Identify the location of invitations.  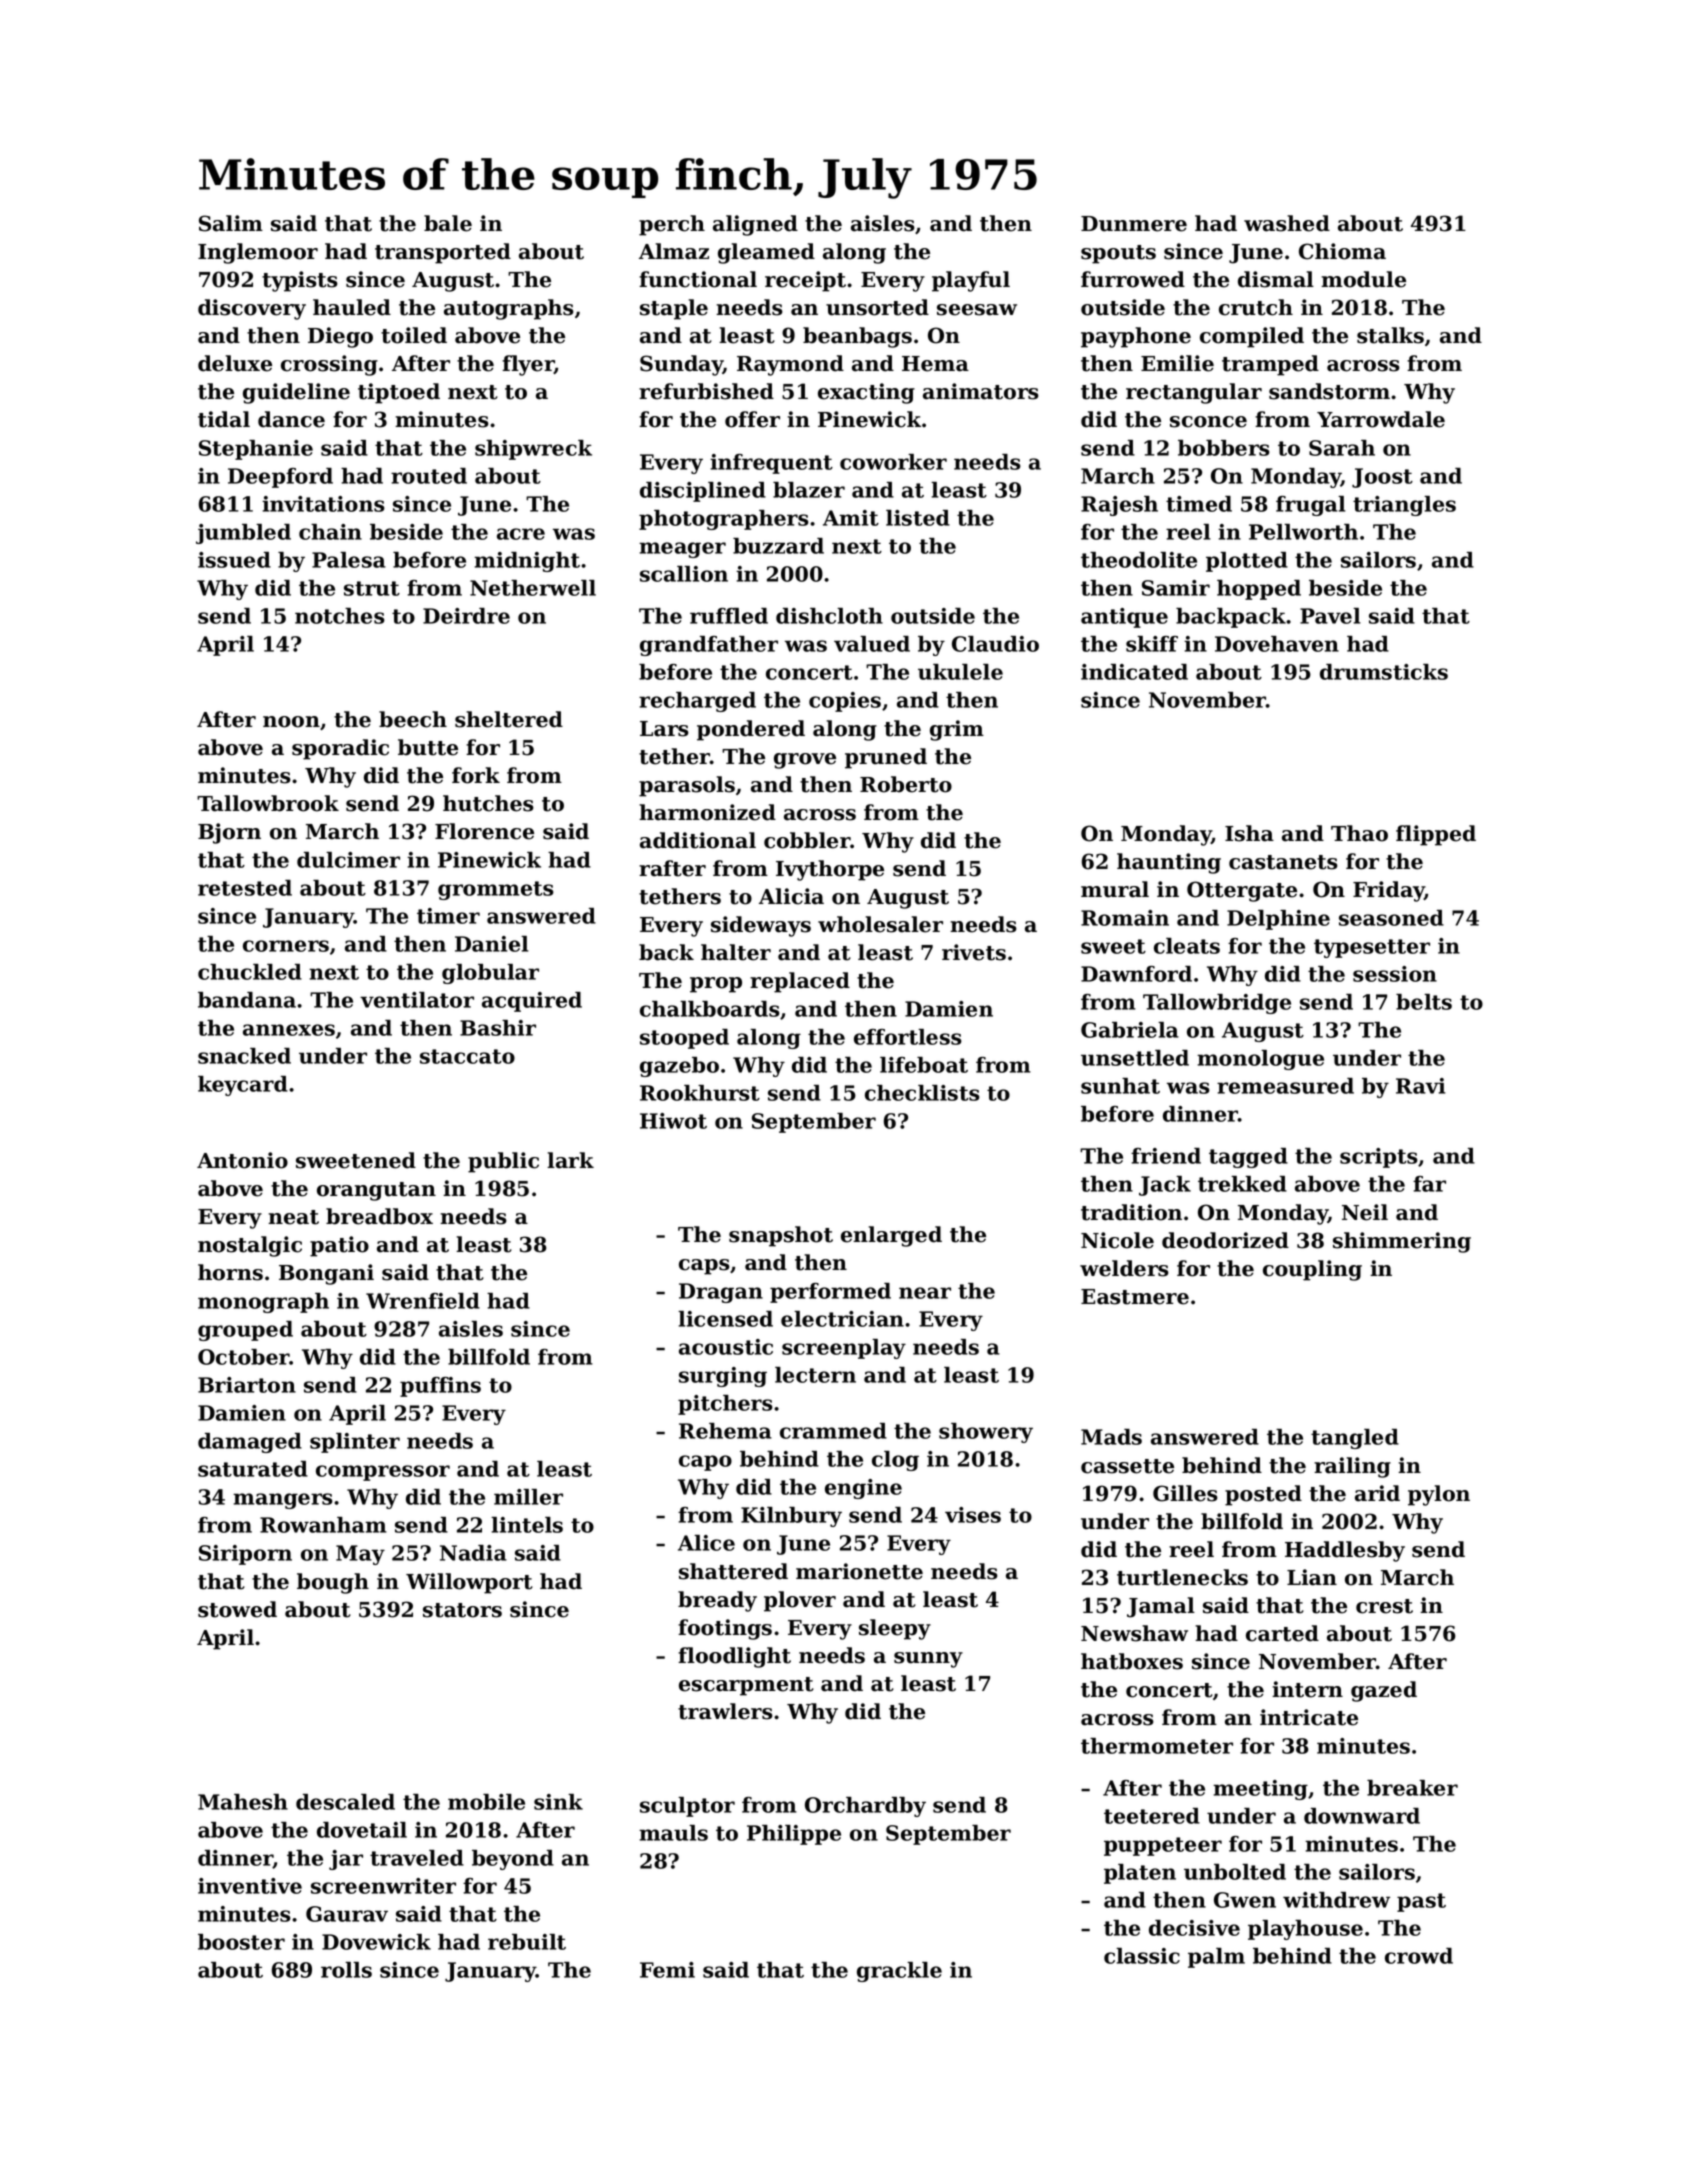
(323, 504).
